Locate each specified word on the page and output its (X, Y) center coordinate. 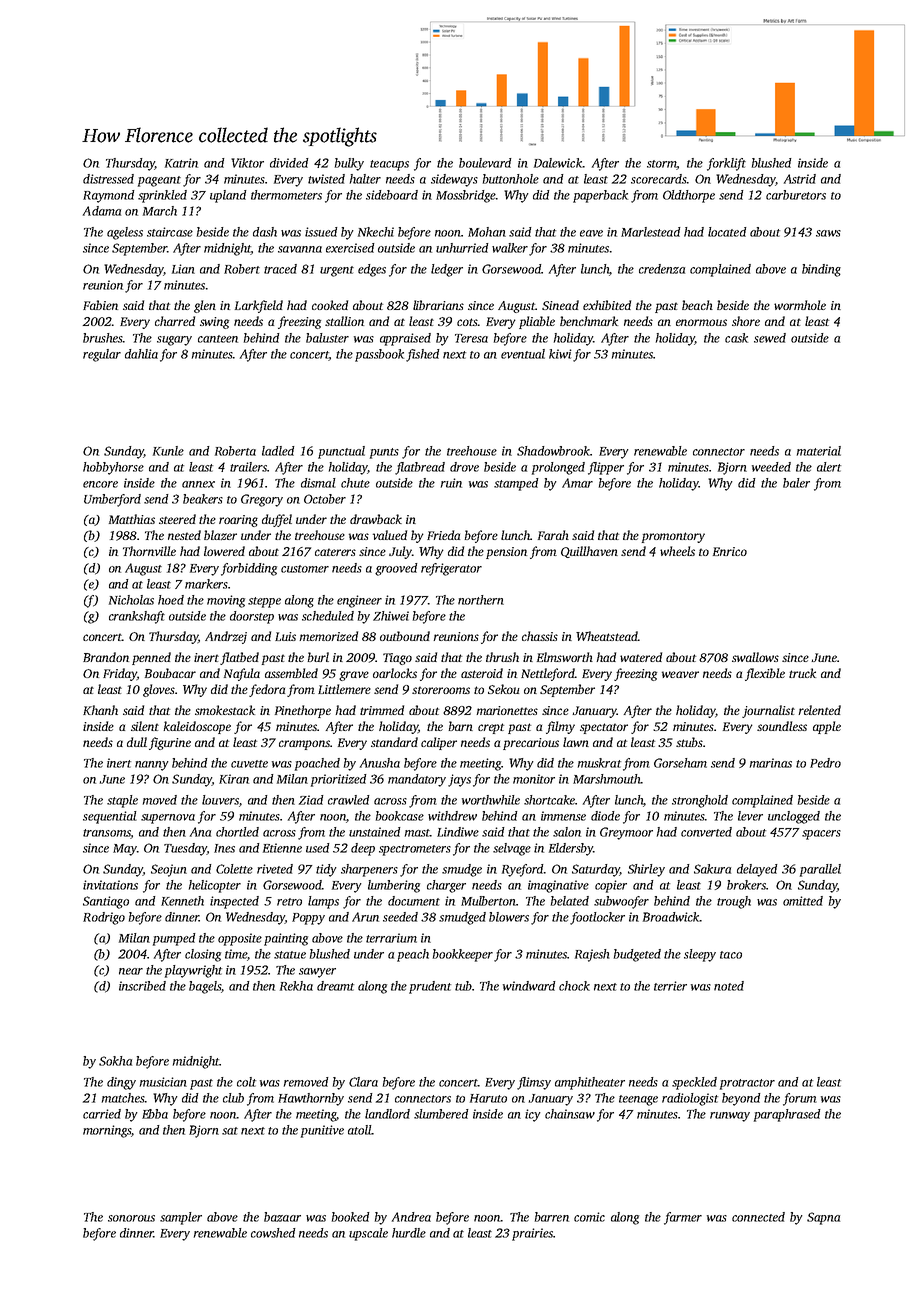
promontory (673, 537)
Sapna (823, 1218)
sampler (181, 1218)
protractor (747, 1084)
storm (661, 164)
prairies (532, 1234)
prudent (430, 987)
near (131, 971)
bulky (349, 164)
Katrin (181, 163)
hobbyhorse (113, 468)
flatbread (420, 468)
